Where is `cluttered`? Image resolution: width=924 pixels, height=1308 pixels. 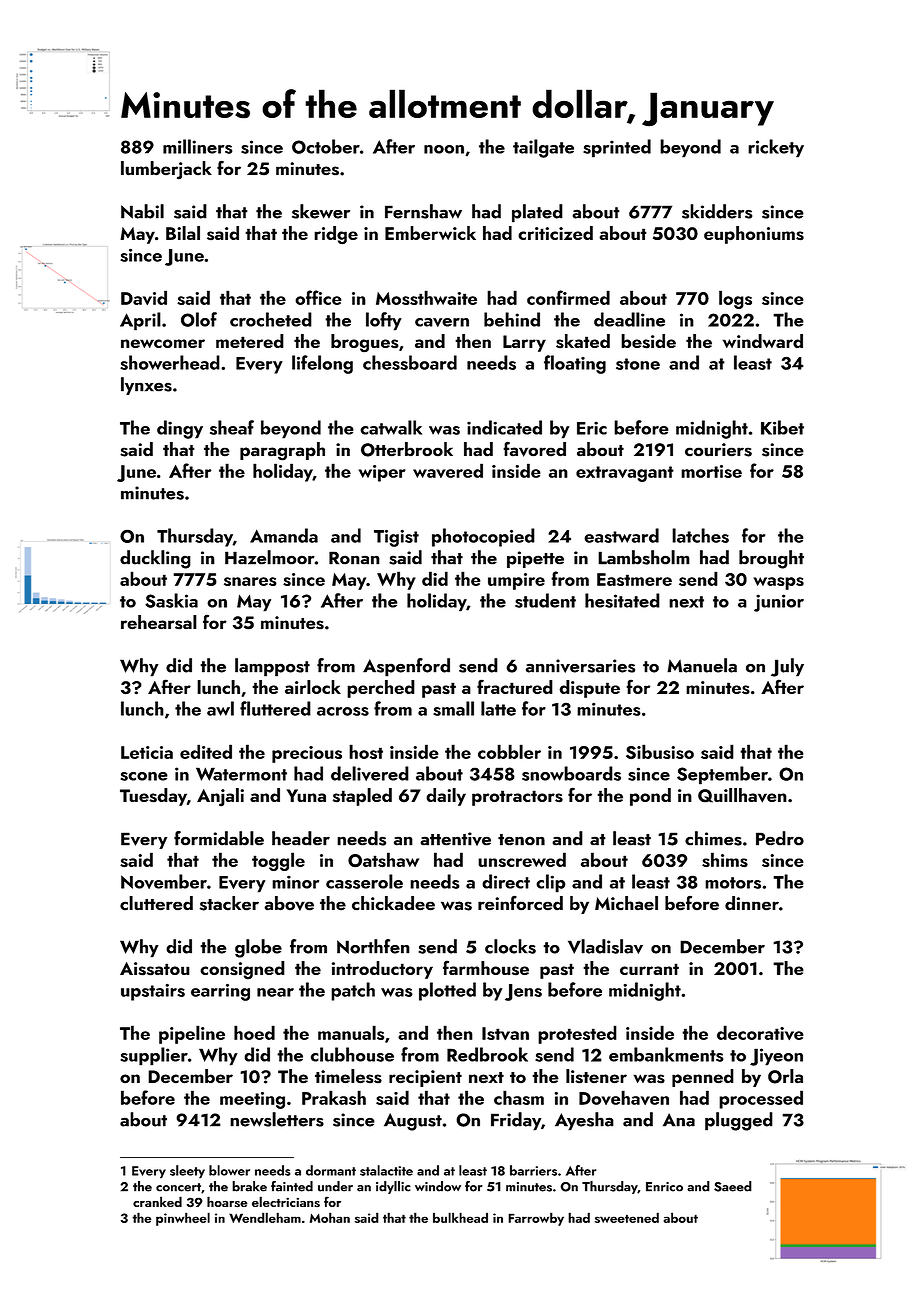
cluttered is located at coordinates (156, 903).
